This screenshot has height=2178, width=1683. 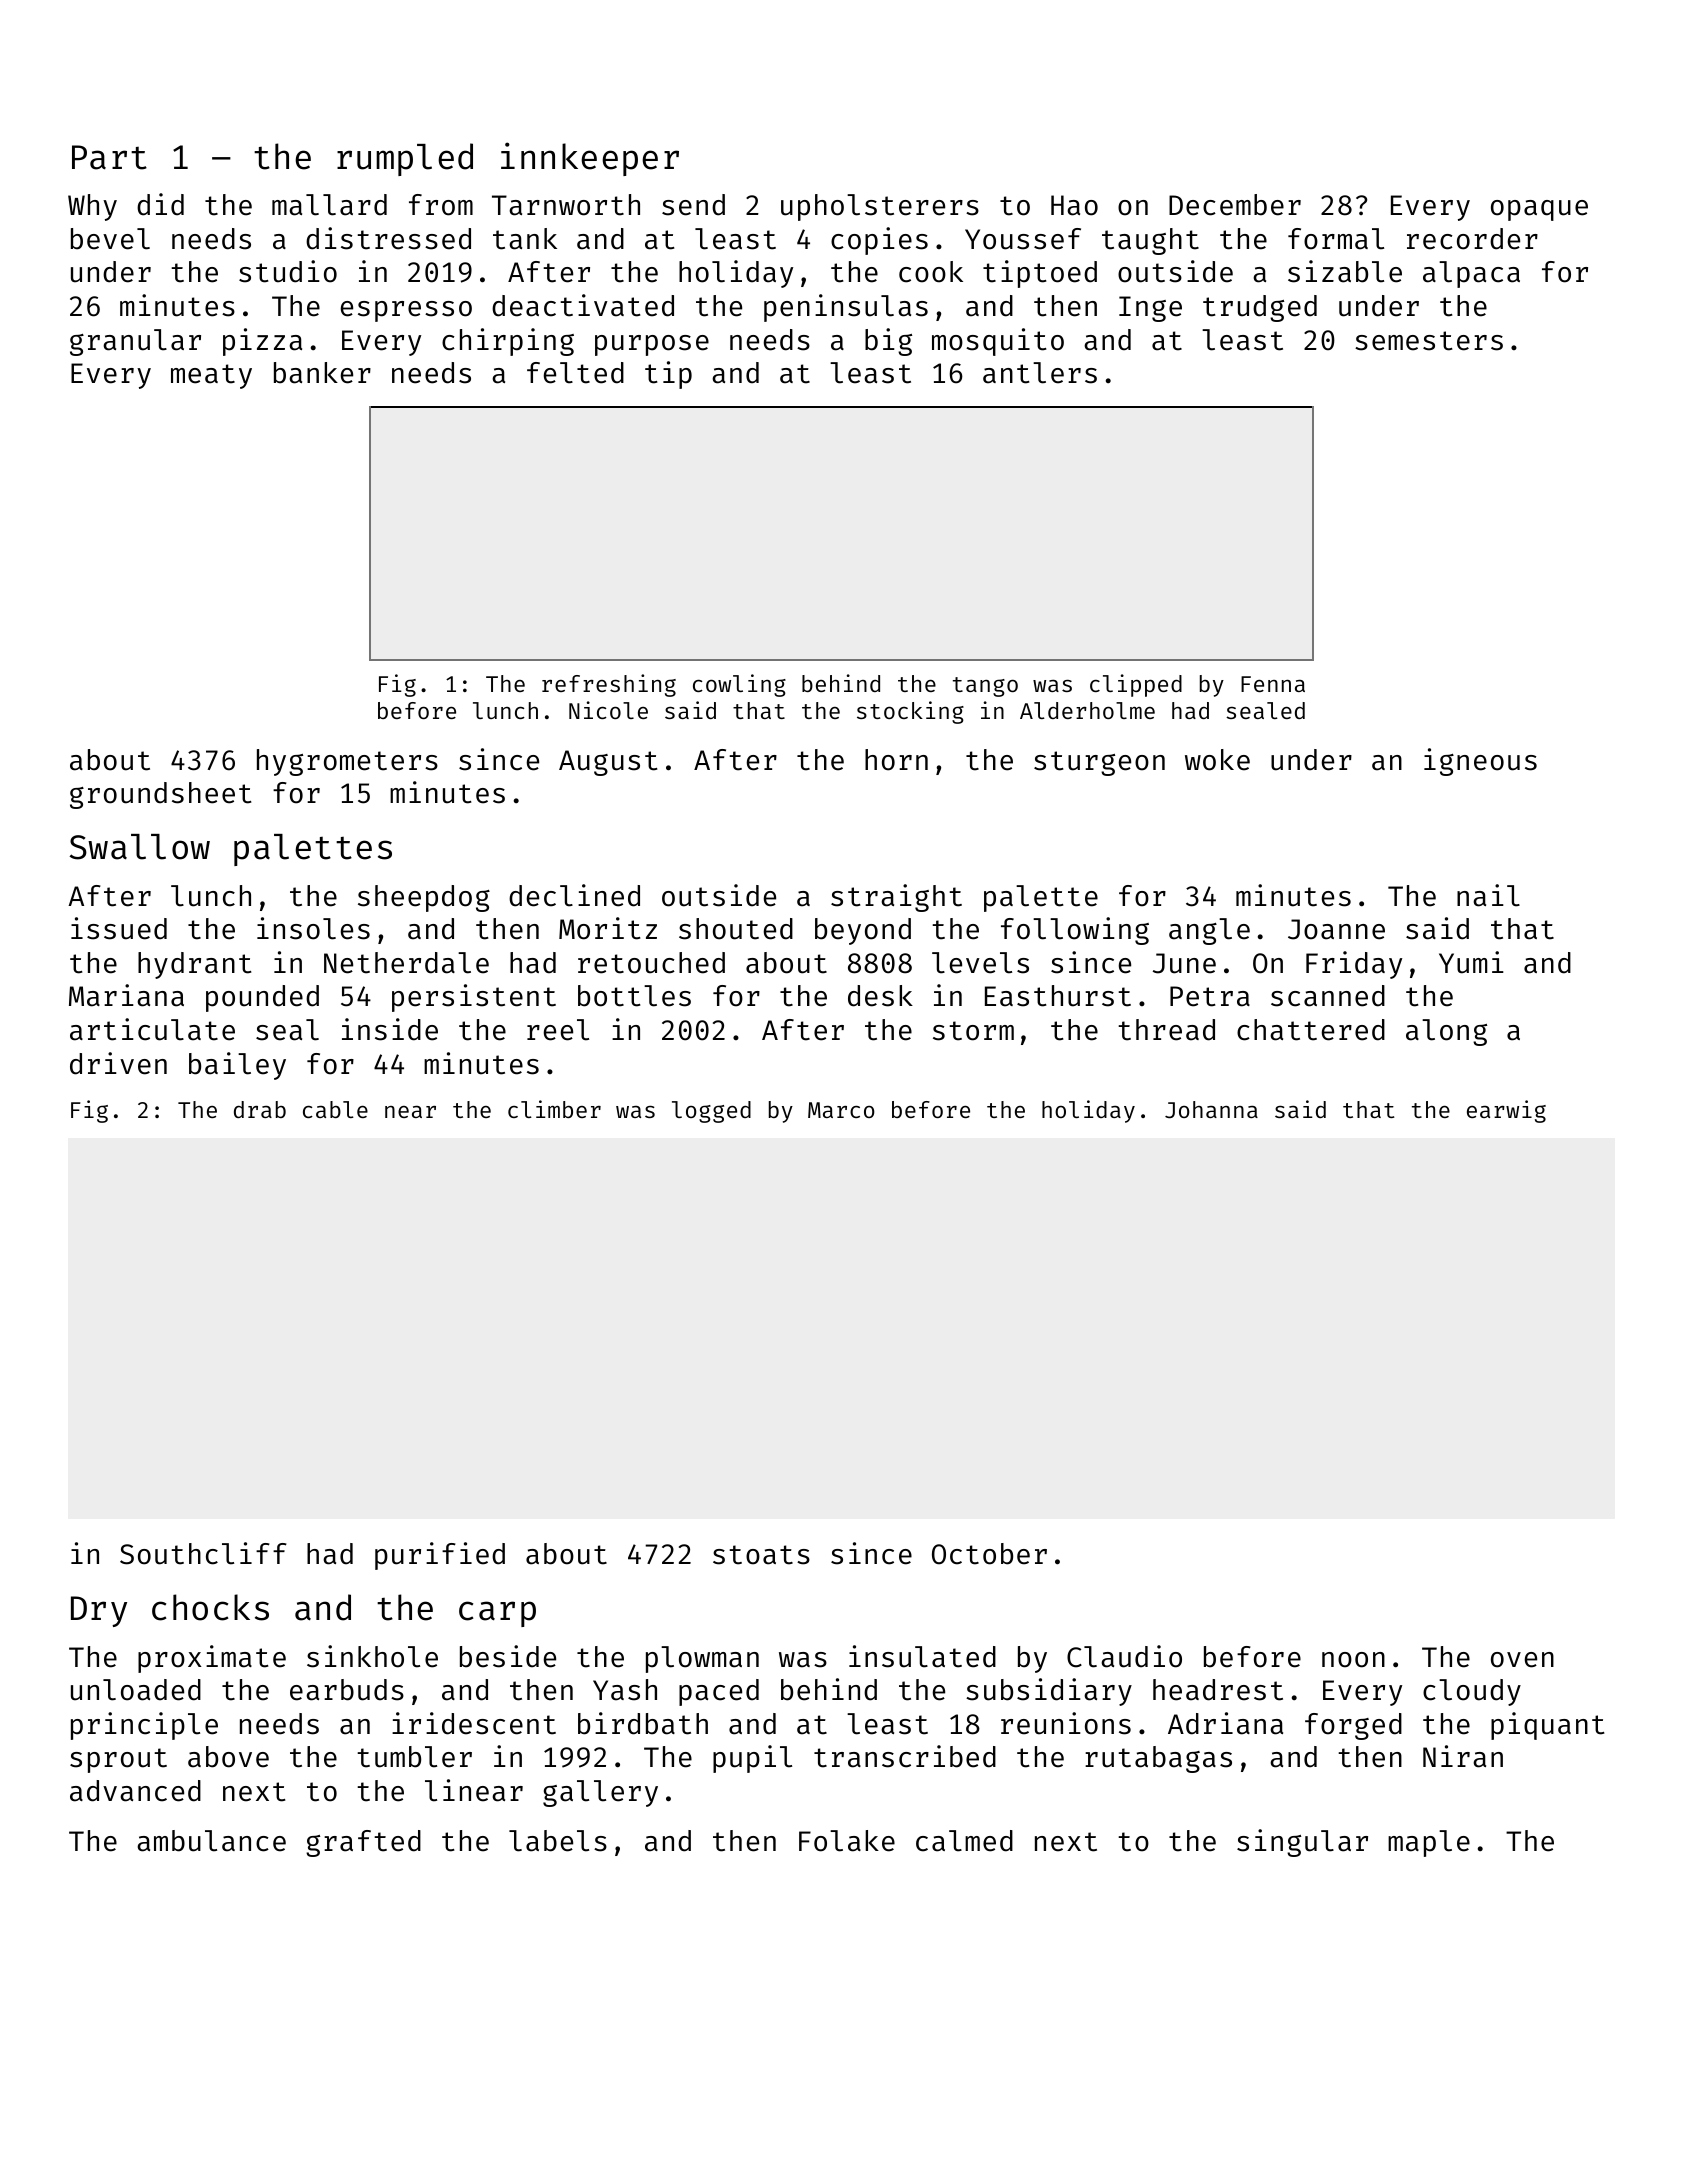 I want to click on cable, so click(x=335, y=1109).
